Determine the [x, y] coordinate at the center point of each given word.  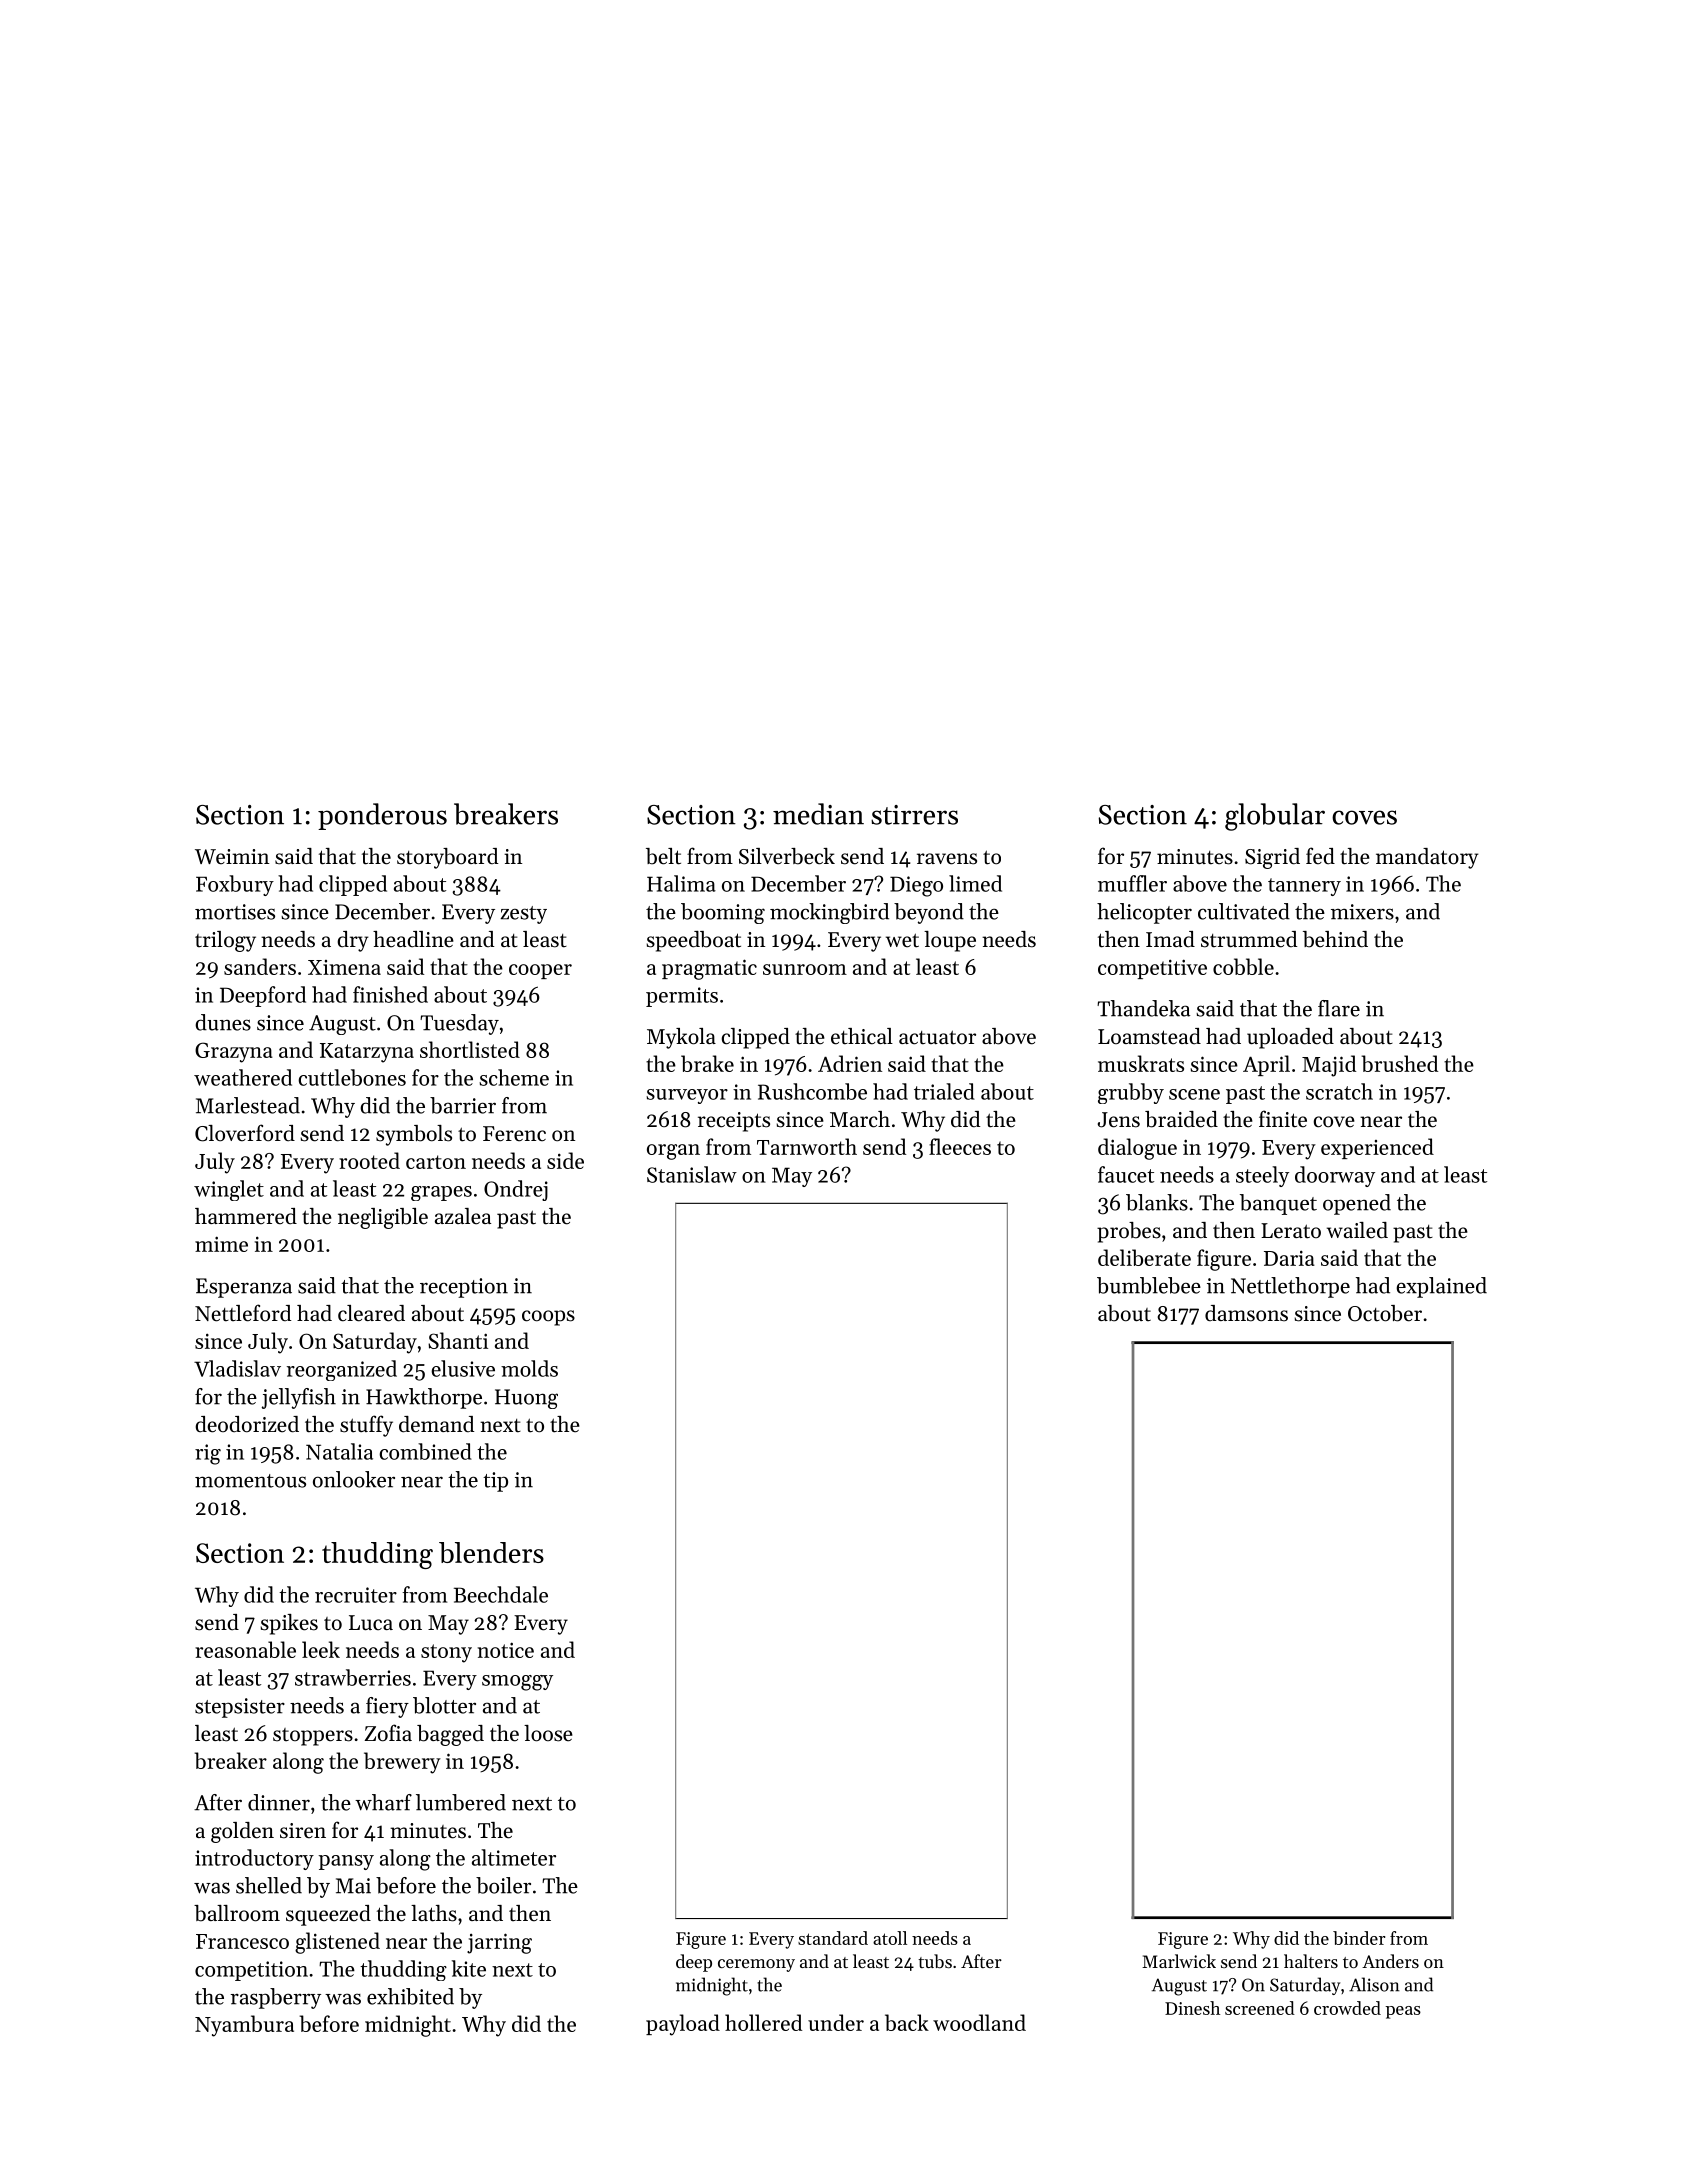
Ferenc [514, 1134]
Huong [526, 1399]
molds [529, 1368]
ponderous [382, 816]
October [1385, 1313]
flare [1339, 1008]
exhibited [410, 1996]
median [818, 814]
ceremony [756, 1965]
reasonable [245, 1649]
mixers [1362, 912]
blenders [491, 1552]
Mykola [681, 1038]
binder [1359, 1938]
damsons [1246, 1313]
